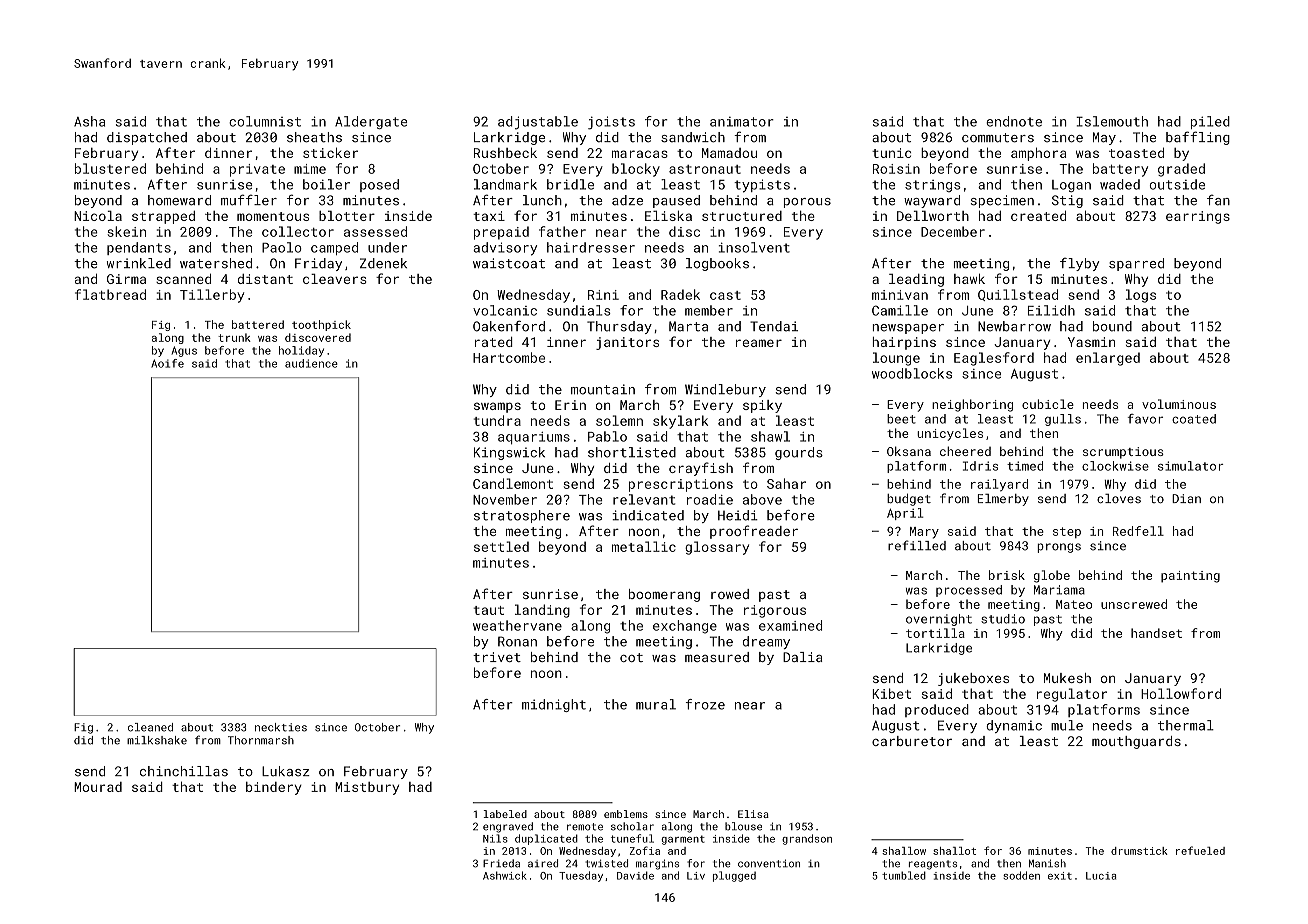  Describe the element at coordinates (127, 231) in the screenshot. I see `skein` at that location.
